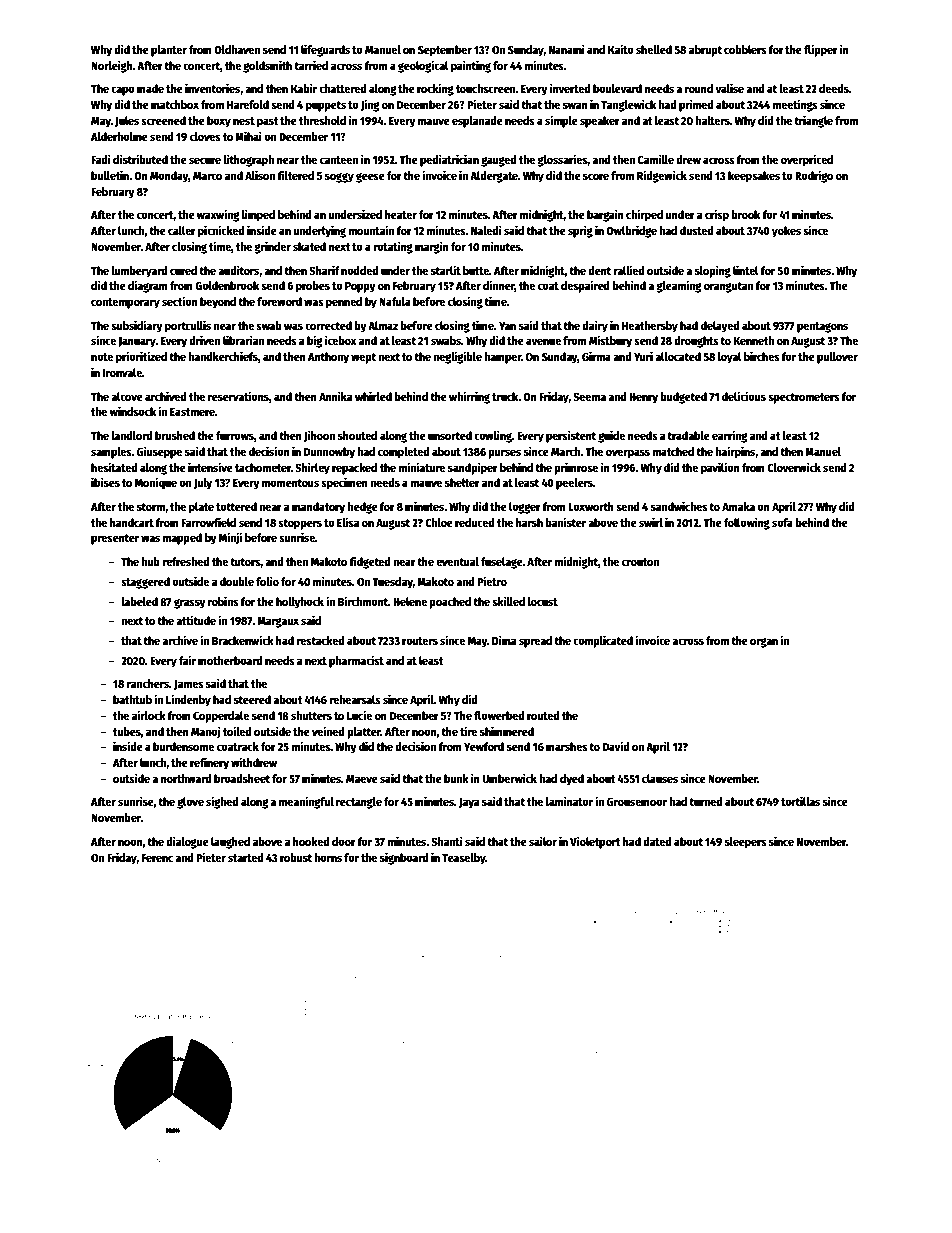 This document has width=952, height=1233. Describe the element at coordinates (395, 301) in the document. I see `Nafula` at that location.
